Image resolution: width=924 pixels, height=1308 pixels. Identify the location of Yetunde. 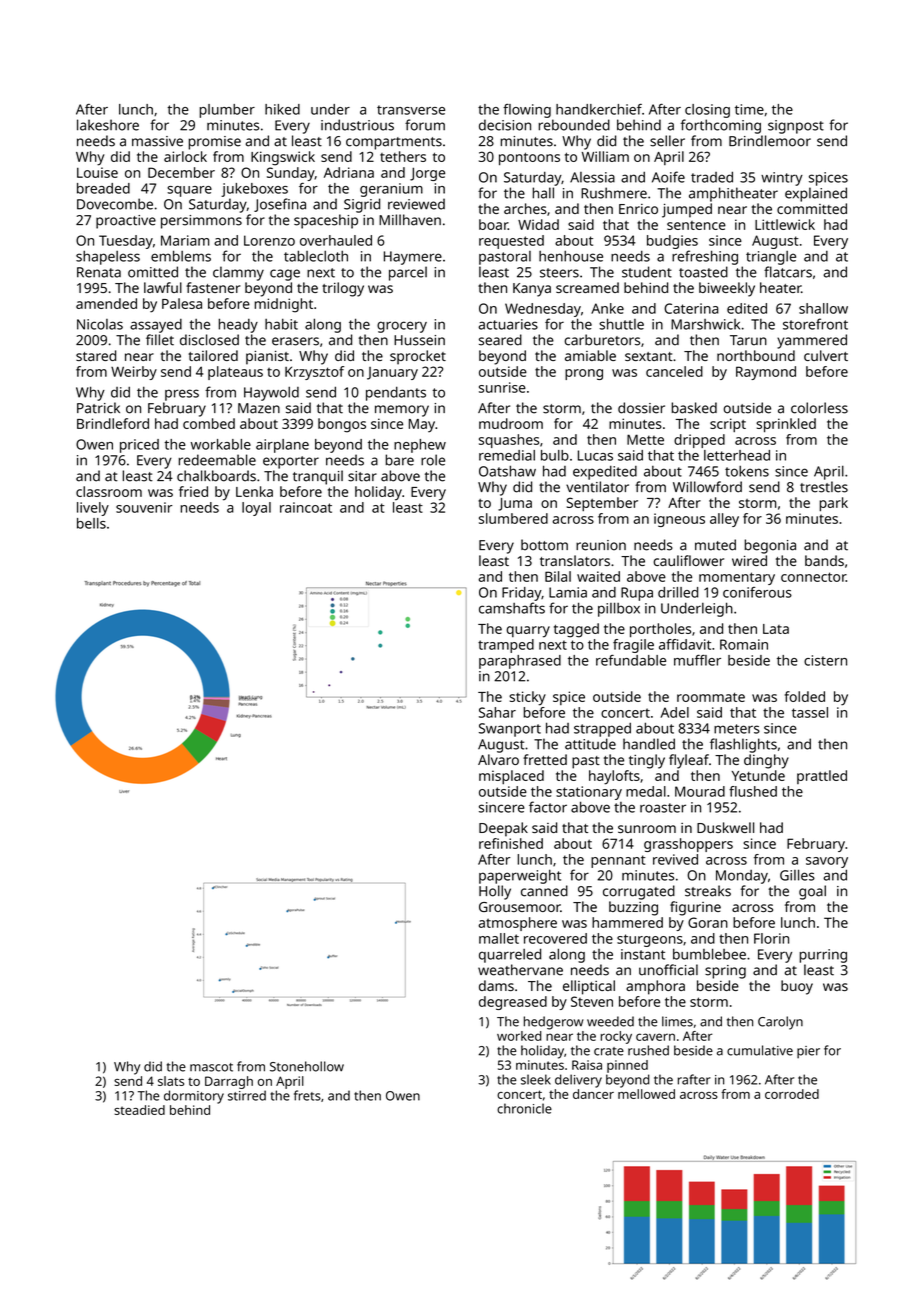
(758, 775).
